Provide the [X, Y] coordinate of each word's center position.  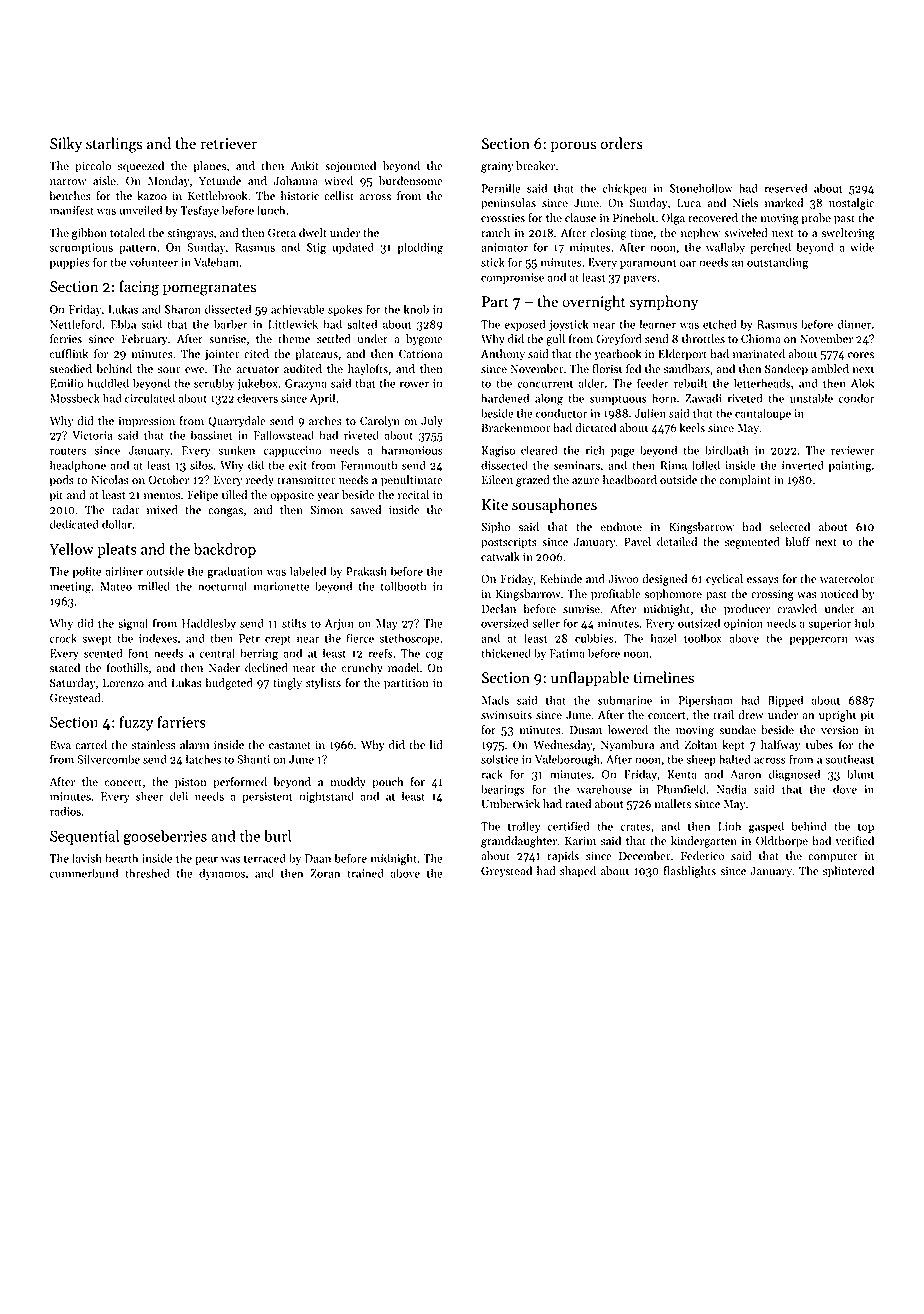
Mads [495, 700]
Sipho [495, 528]
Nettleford [76, 324]
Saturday [72, 684]
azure [586, 481]
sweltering [848, 234]
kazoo [152, 196]
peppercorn [819, 640]
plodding [420, 248]
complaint [745, 481]
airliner [124, 571]
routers [68, 451]
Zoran [325, 873]
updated [353, 248]
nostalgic [851, 204]
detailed [677, 542]
